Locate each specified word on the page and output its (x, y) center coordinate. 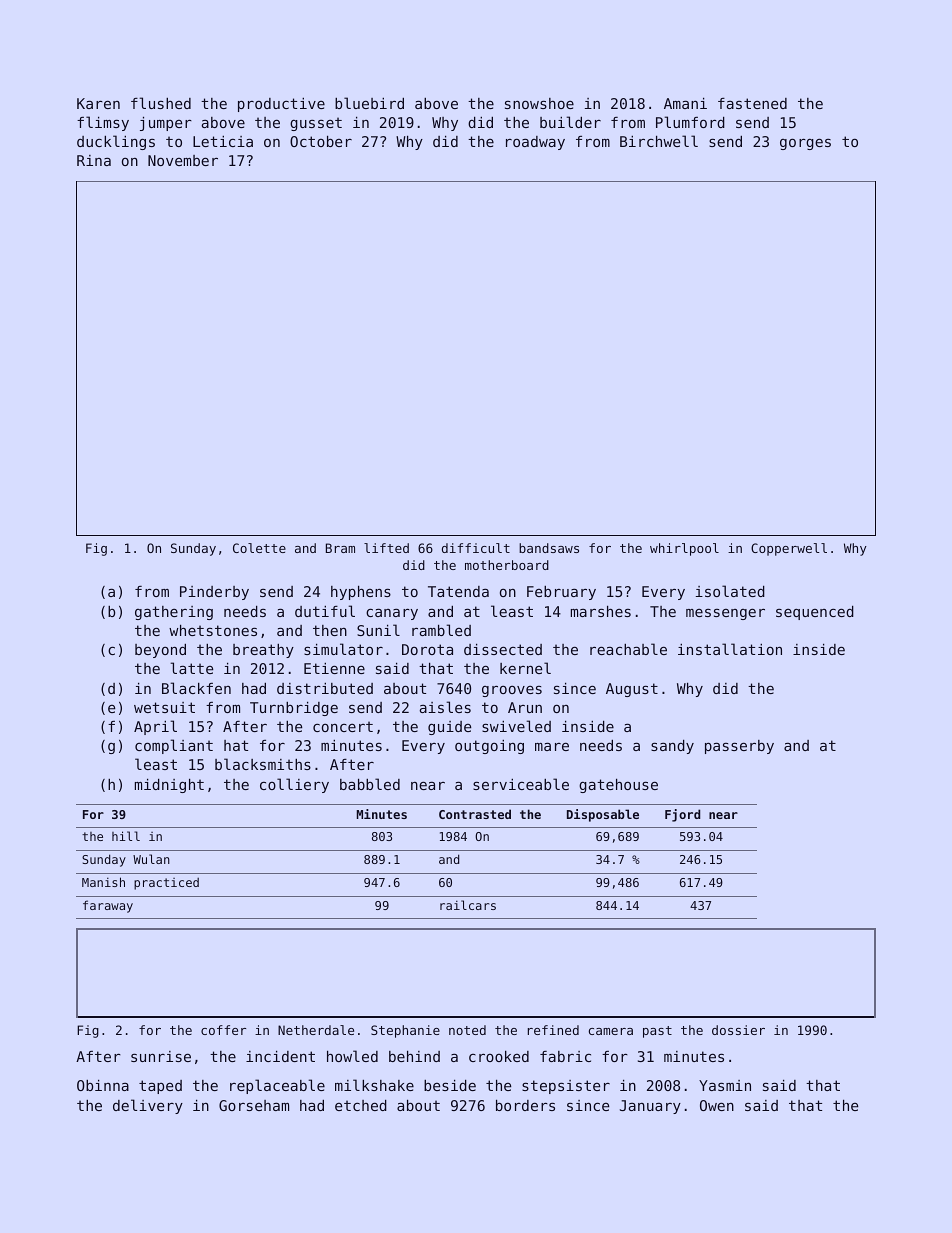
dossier (738, 1030)
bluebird (369, 103)
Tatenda (458, 591)
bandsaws (549, 548)
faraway (108, 906)
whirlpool (684, 549)
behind (414, 1056)
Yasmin (725, 1085)
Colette (259, 548)
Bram (340, 548)
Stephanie (405, 1031)
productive (281, 105)
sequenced (815, 613)
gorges (805, 144)
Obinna (103, 1085)
